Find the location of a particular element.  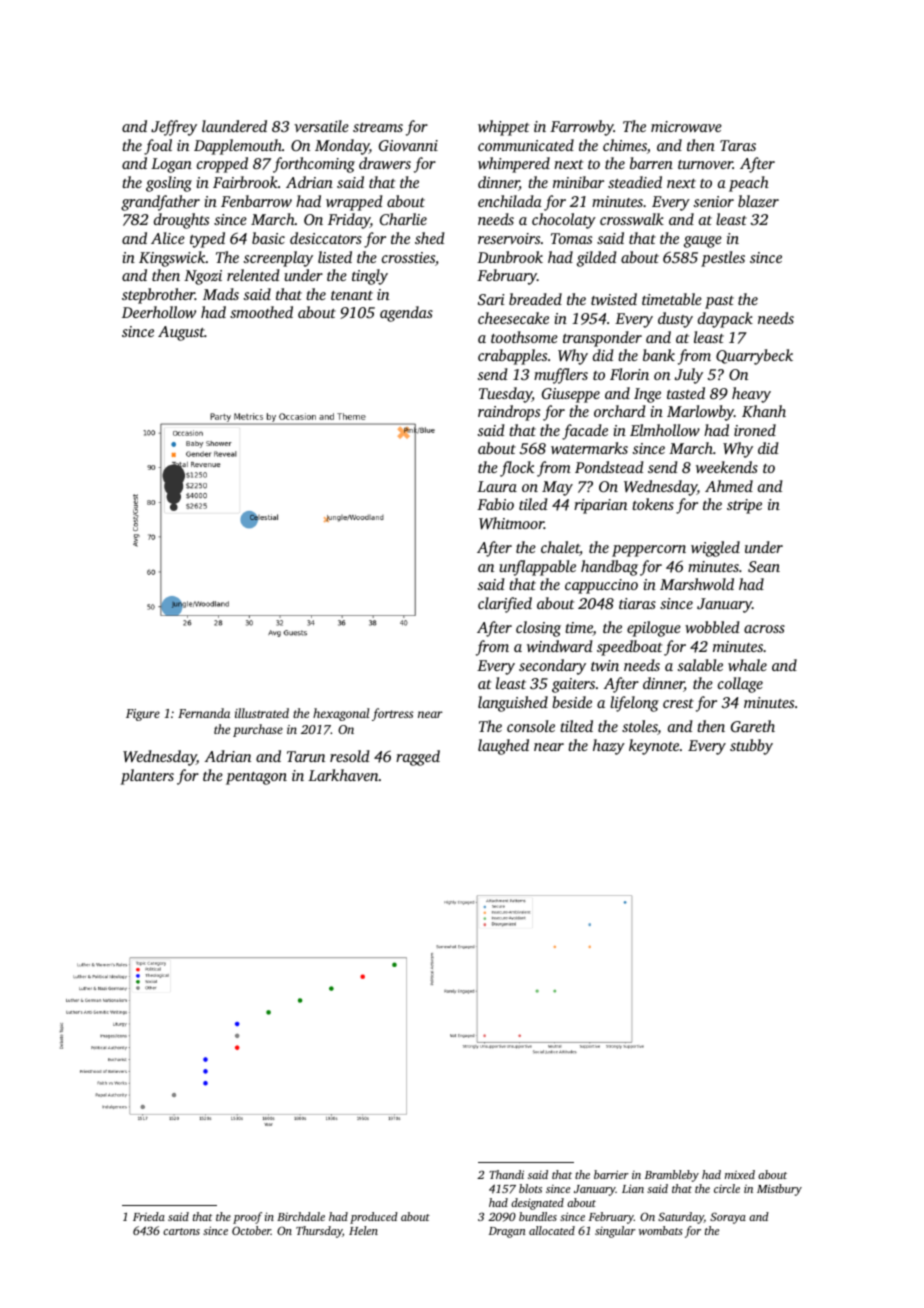

Deerhollow is located at coordinates (159, 312).
